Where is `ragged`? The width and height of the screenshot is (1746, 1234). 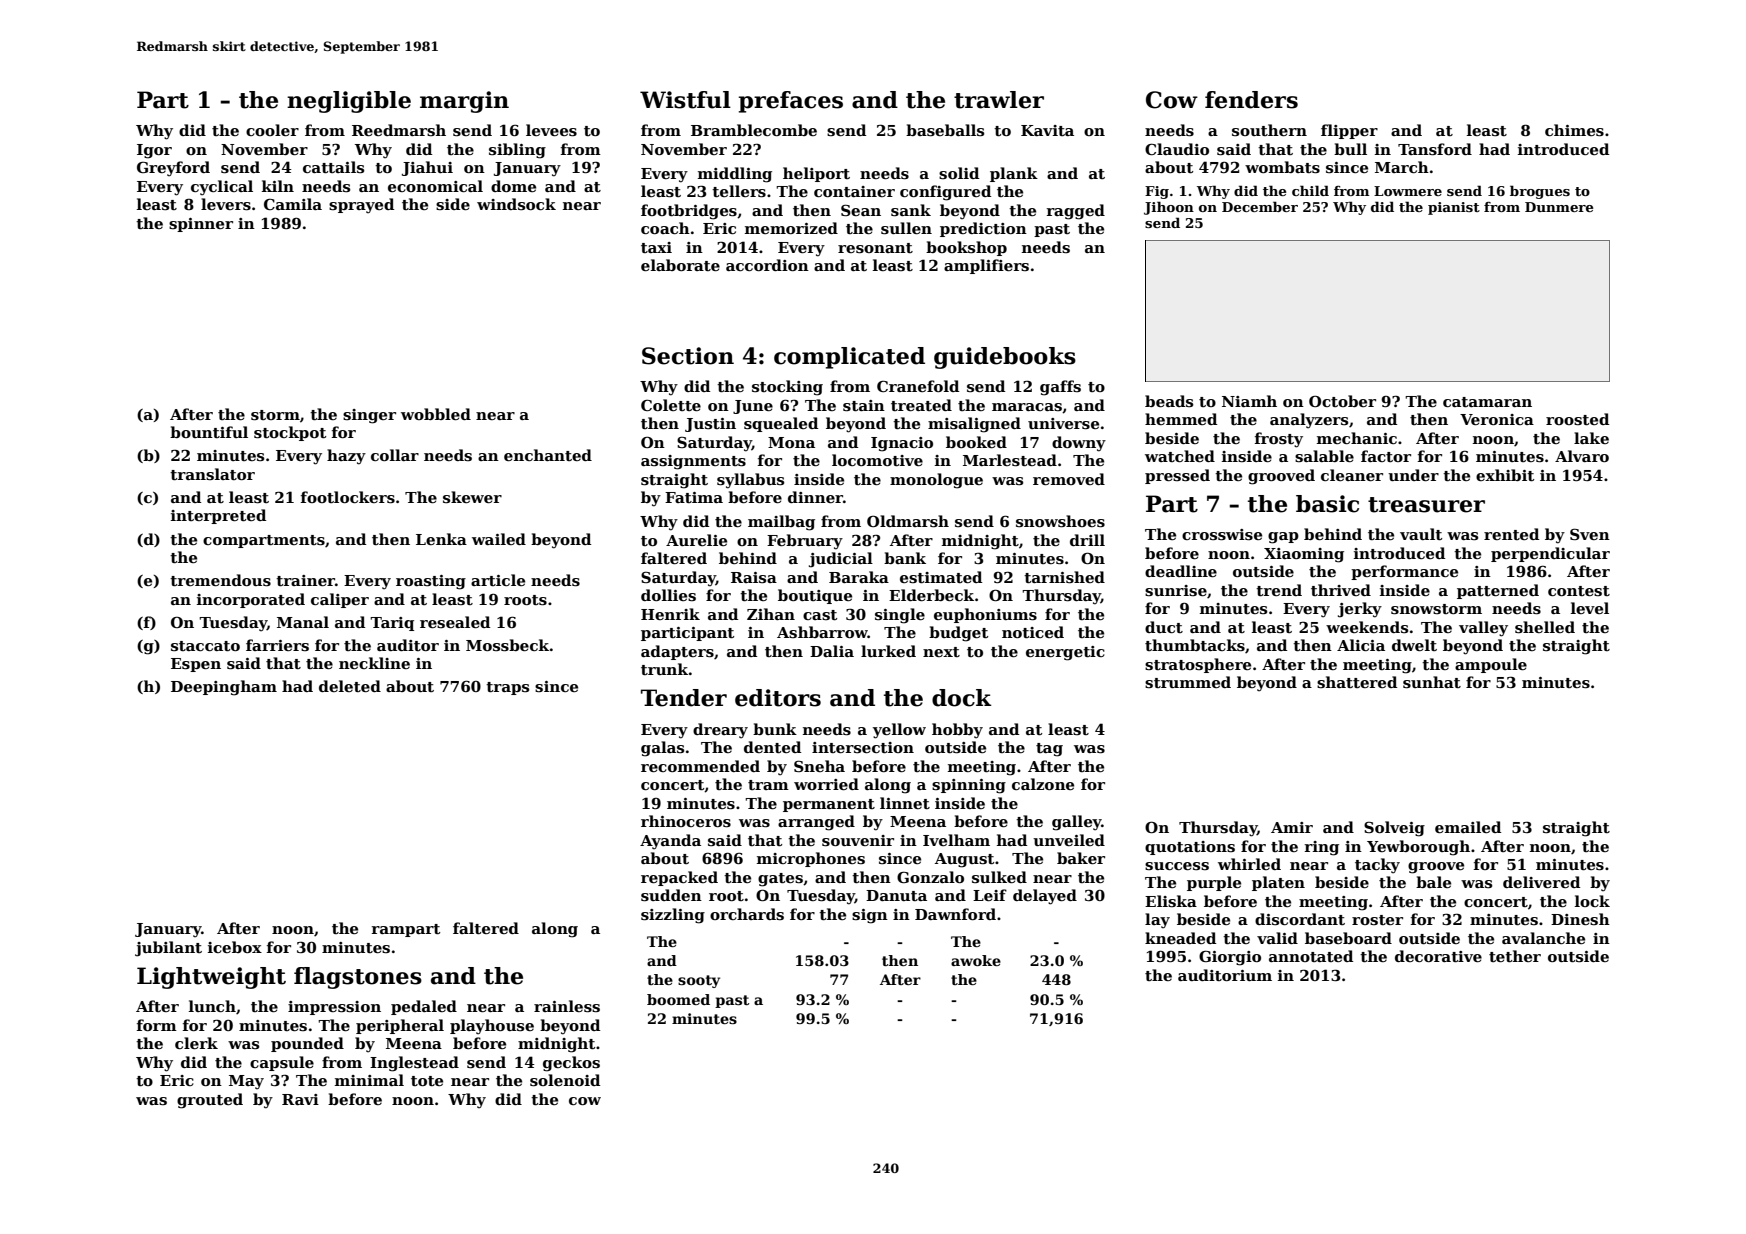
ragged is located at coordinates (1076, 212).
